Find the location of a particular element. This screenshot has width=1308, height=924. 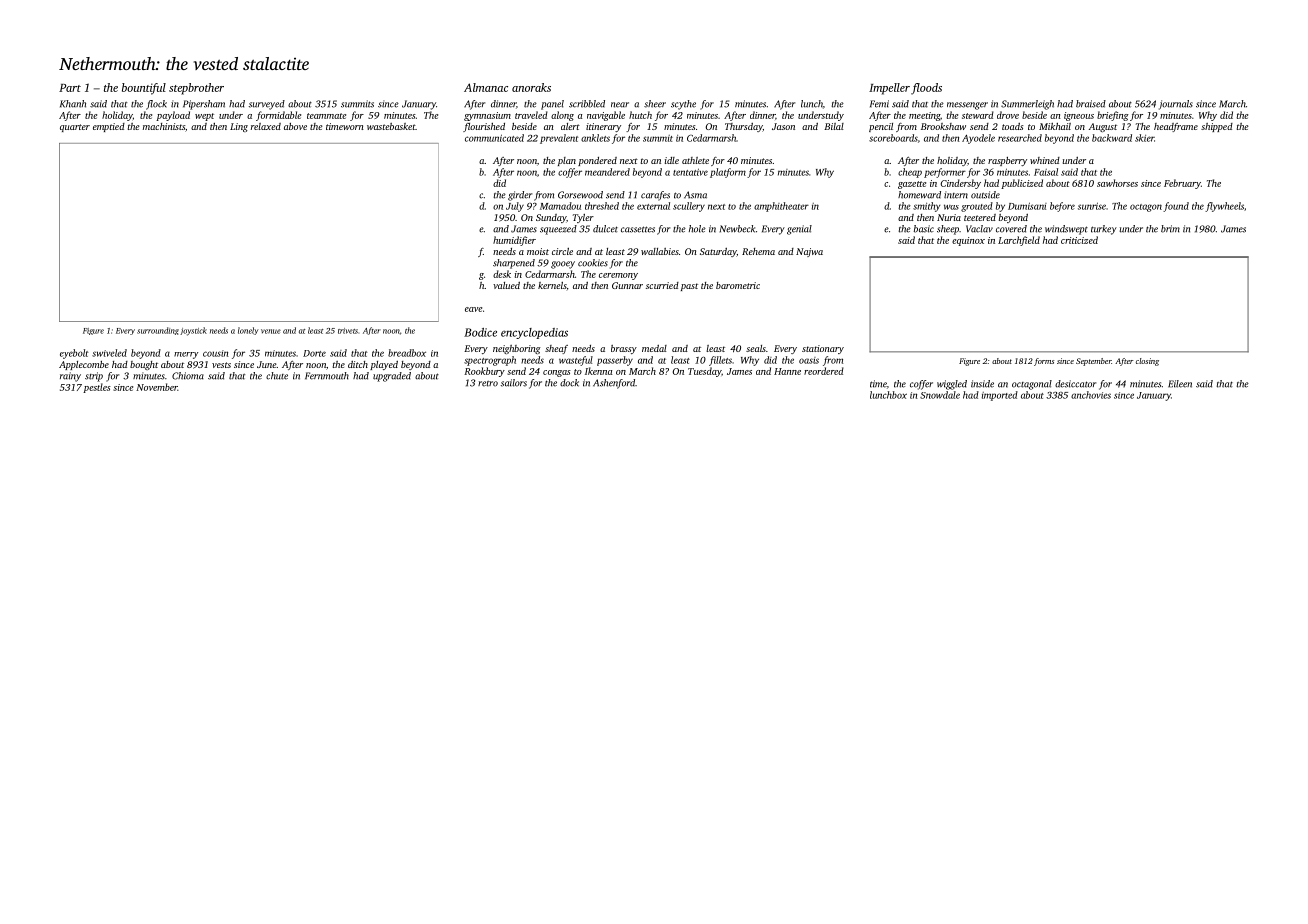

breadbox is located at coordinates (407, 353).
